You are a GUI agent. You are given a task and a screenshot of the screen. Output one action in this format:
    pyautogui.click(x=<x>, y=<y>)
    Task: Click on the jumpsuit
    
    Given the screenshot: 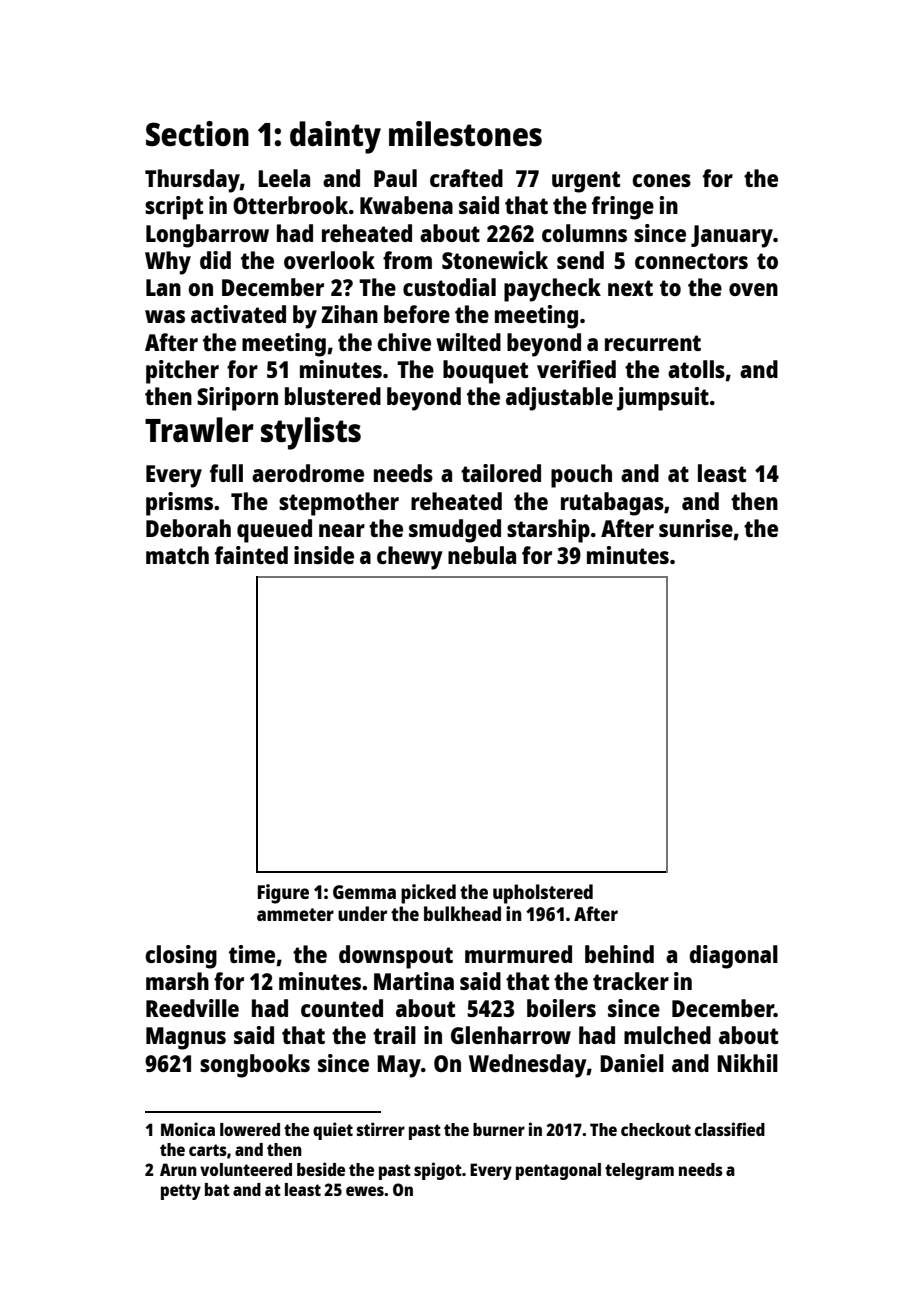 What is the action you would take?
    pyautogui.click(x=663, y=399)
